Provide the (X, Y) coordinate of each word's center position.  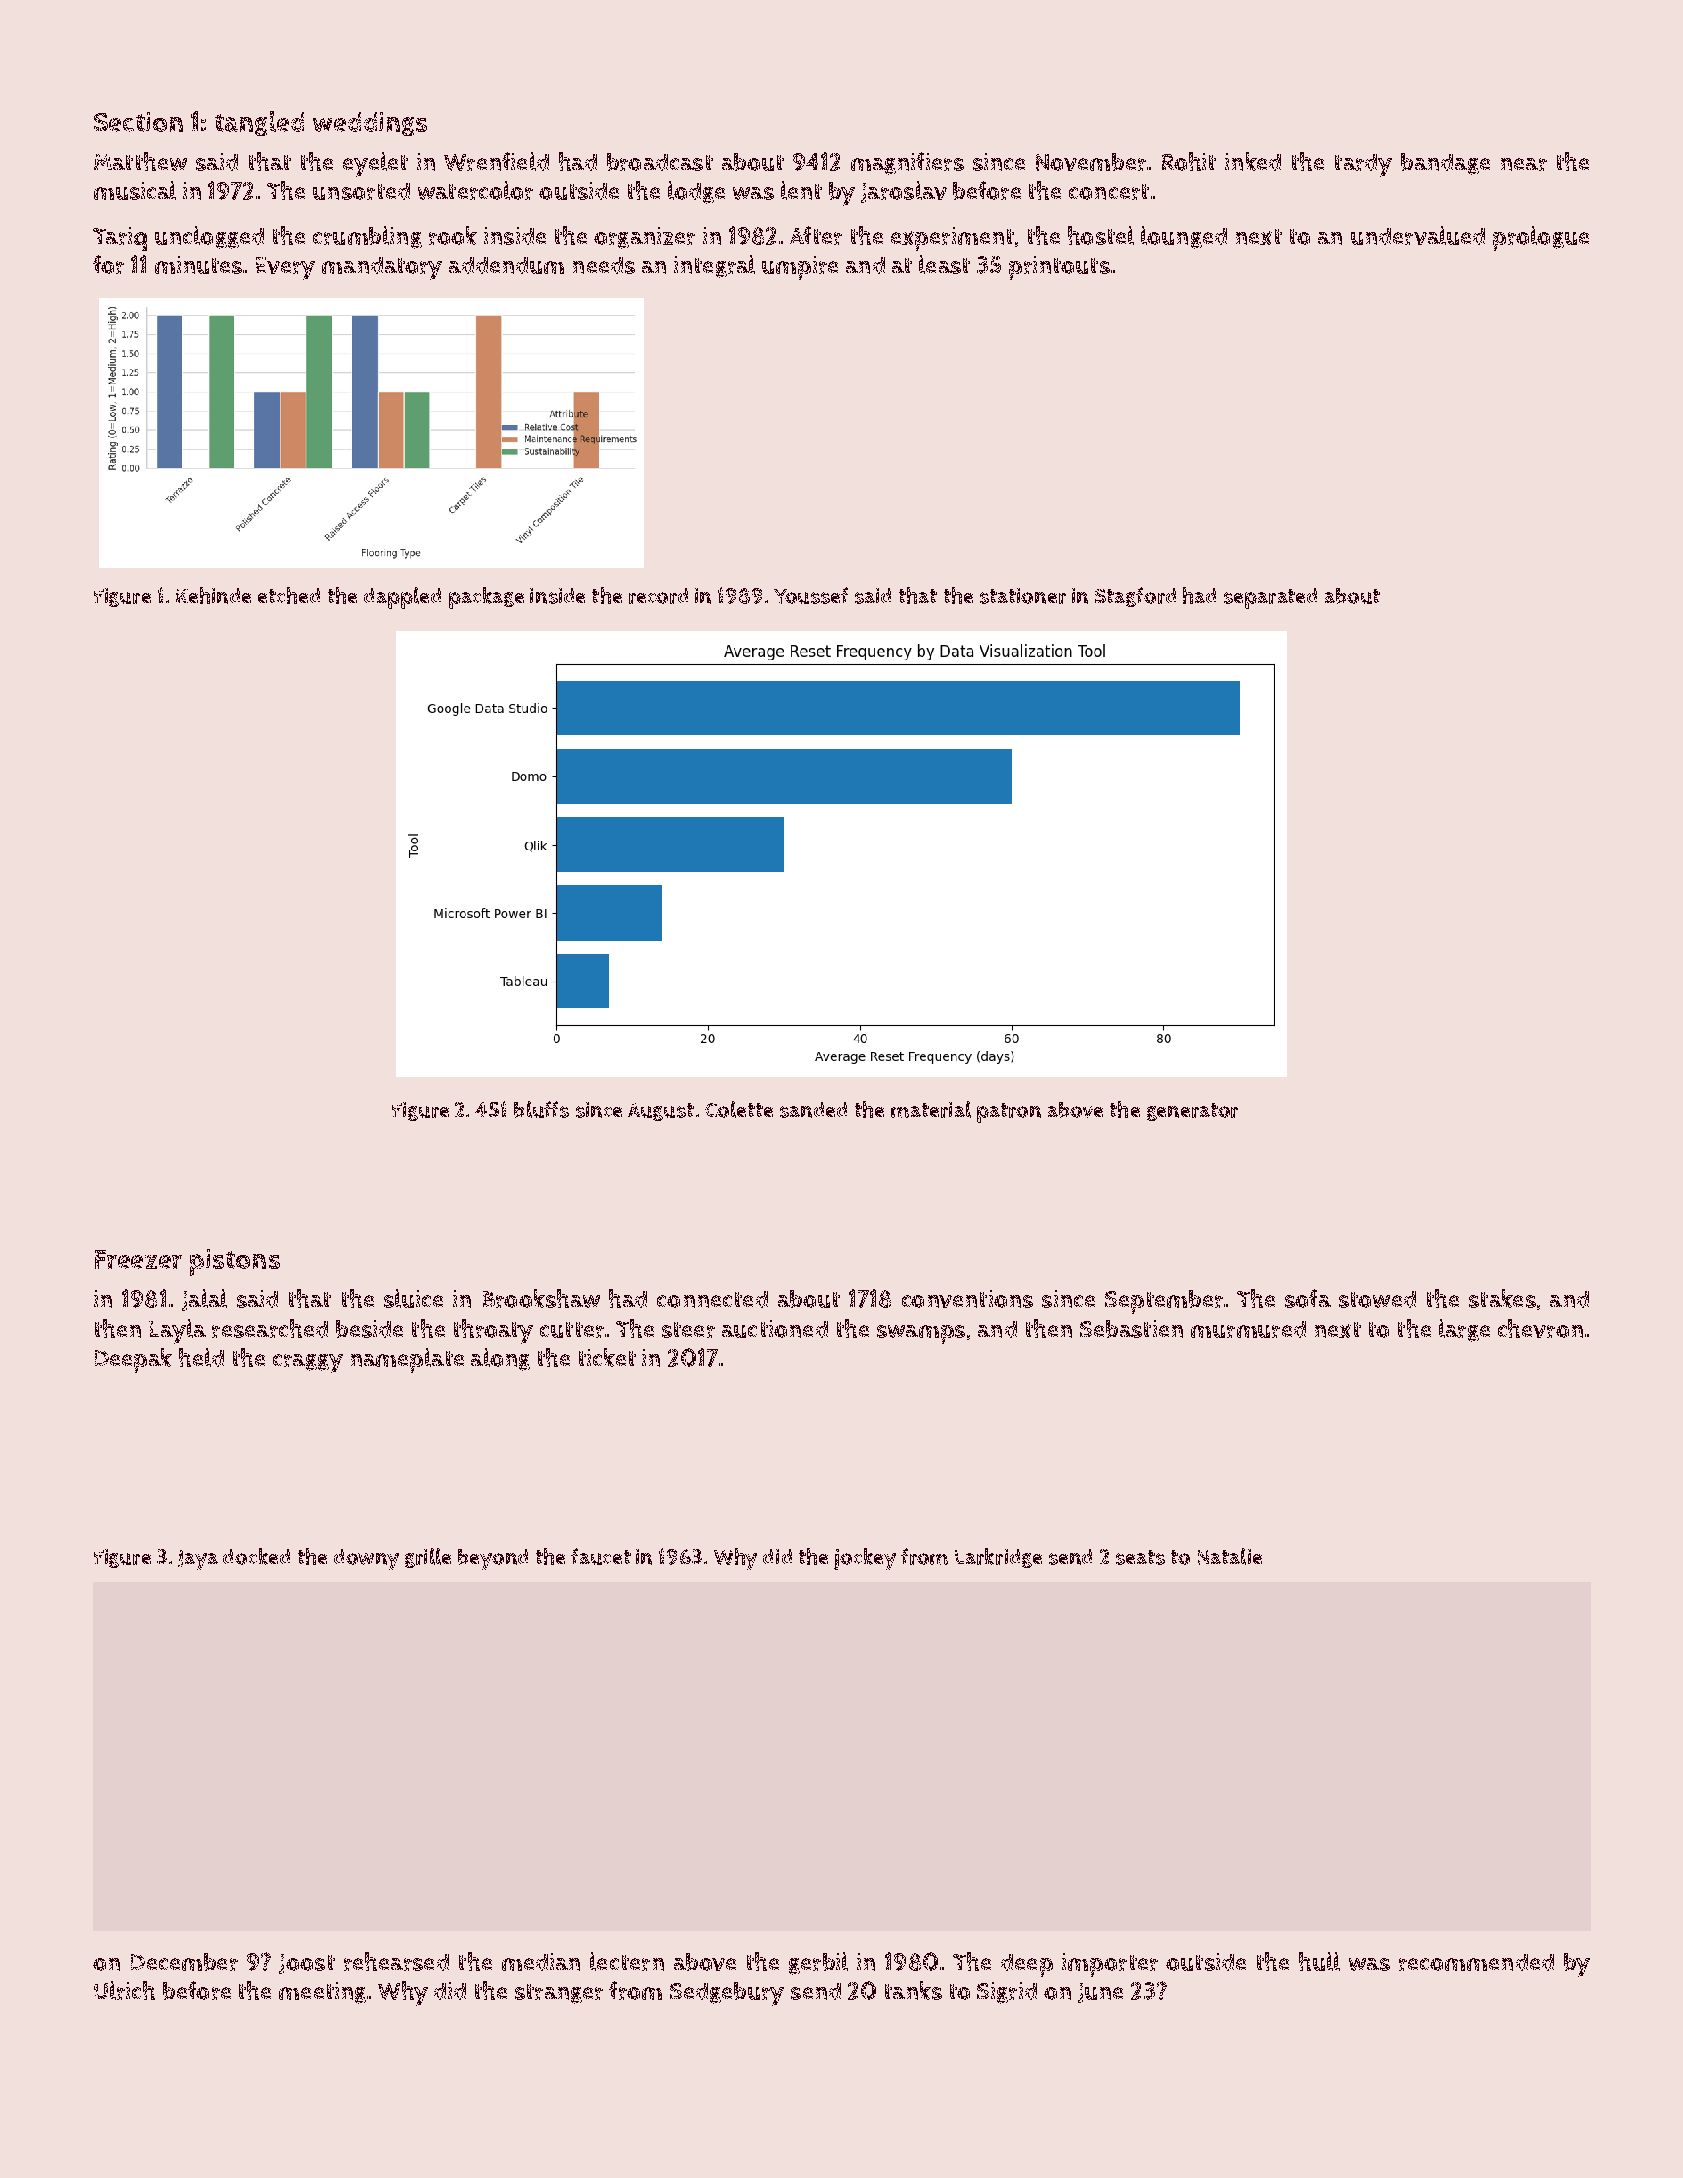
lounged (1184, 237)
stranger (559, 1994)
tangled (259, 123)
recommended (1476, 1962)
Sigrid (1007, 1993)
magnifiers (907, 163)
